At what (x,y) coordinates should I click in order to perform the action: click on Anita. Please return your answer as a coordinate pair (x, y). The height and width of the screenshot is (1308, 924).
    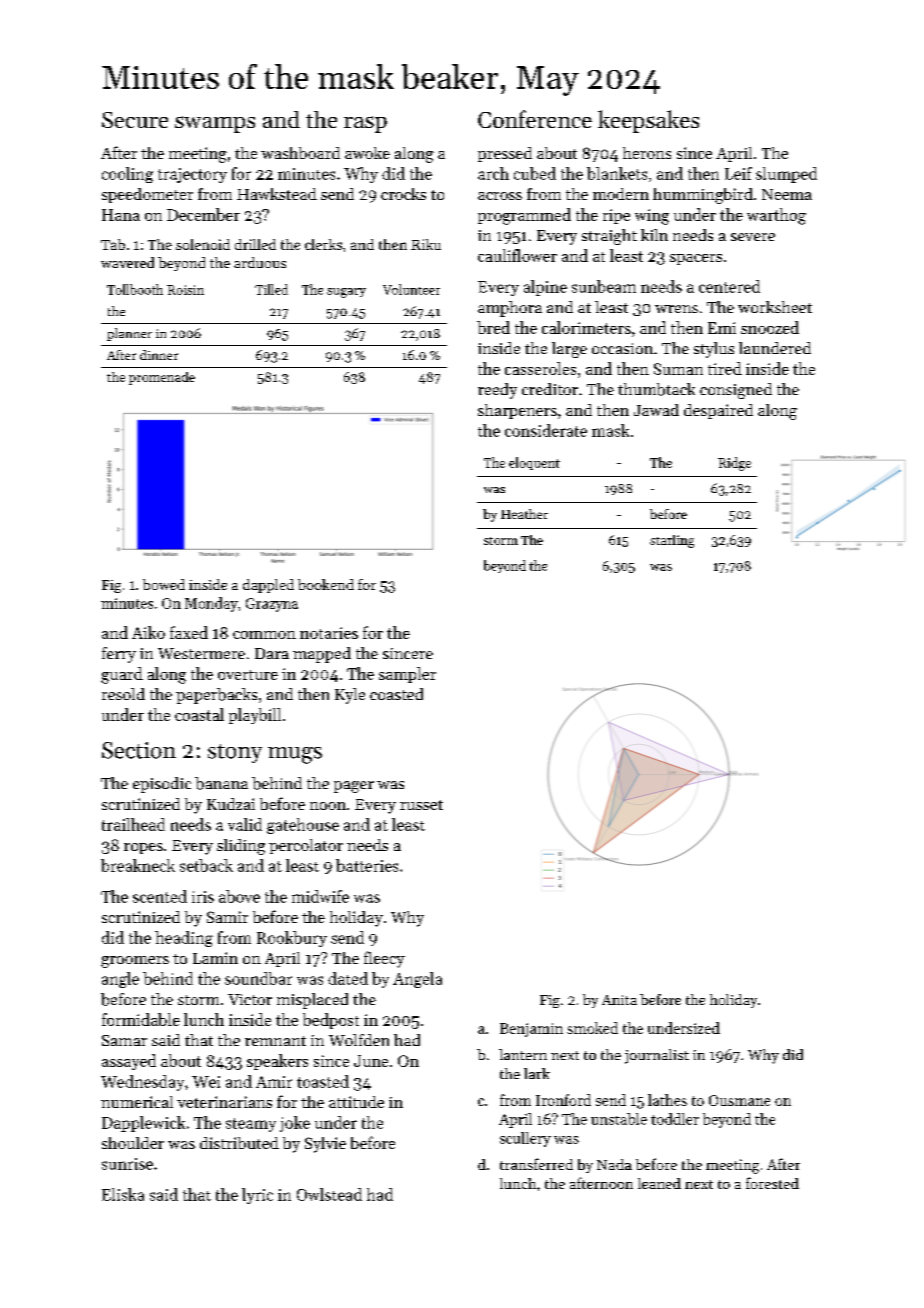
    Looking at the image, I should click on (619, 1000).
